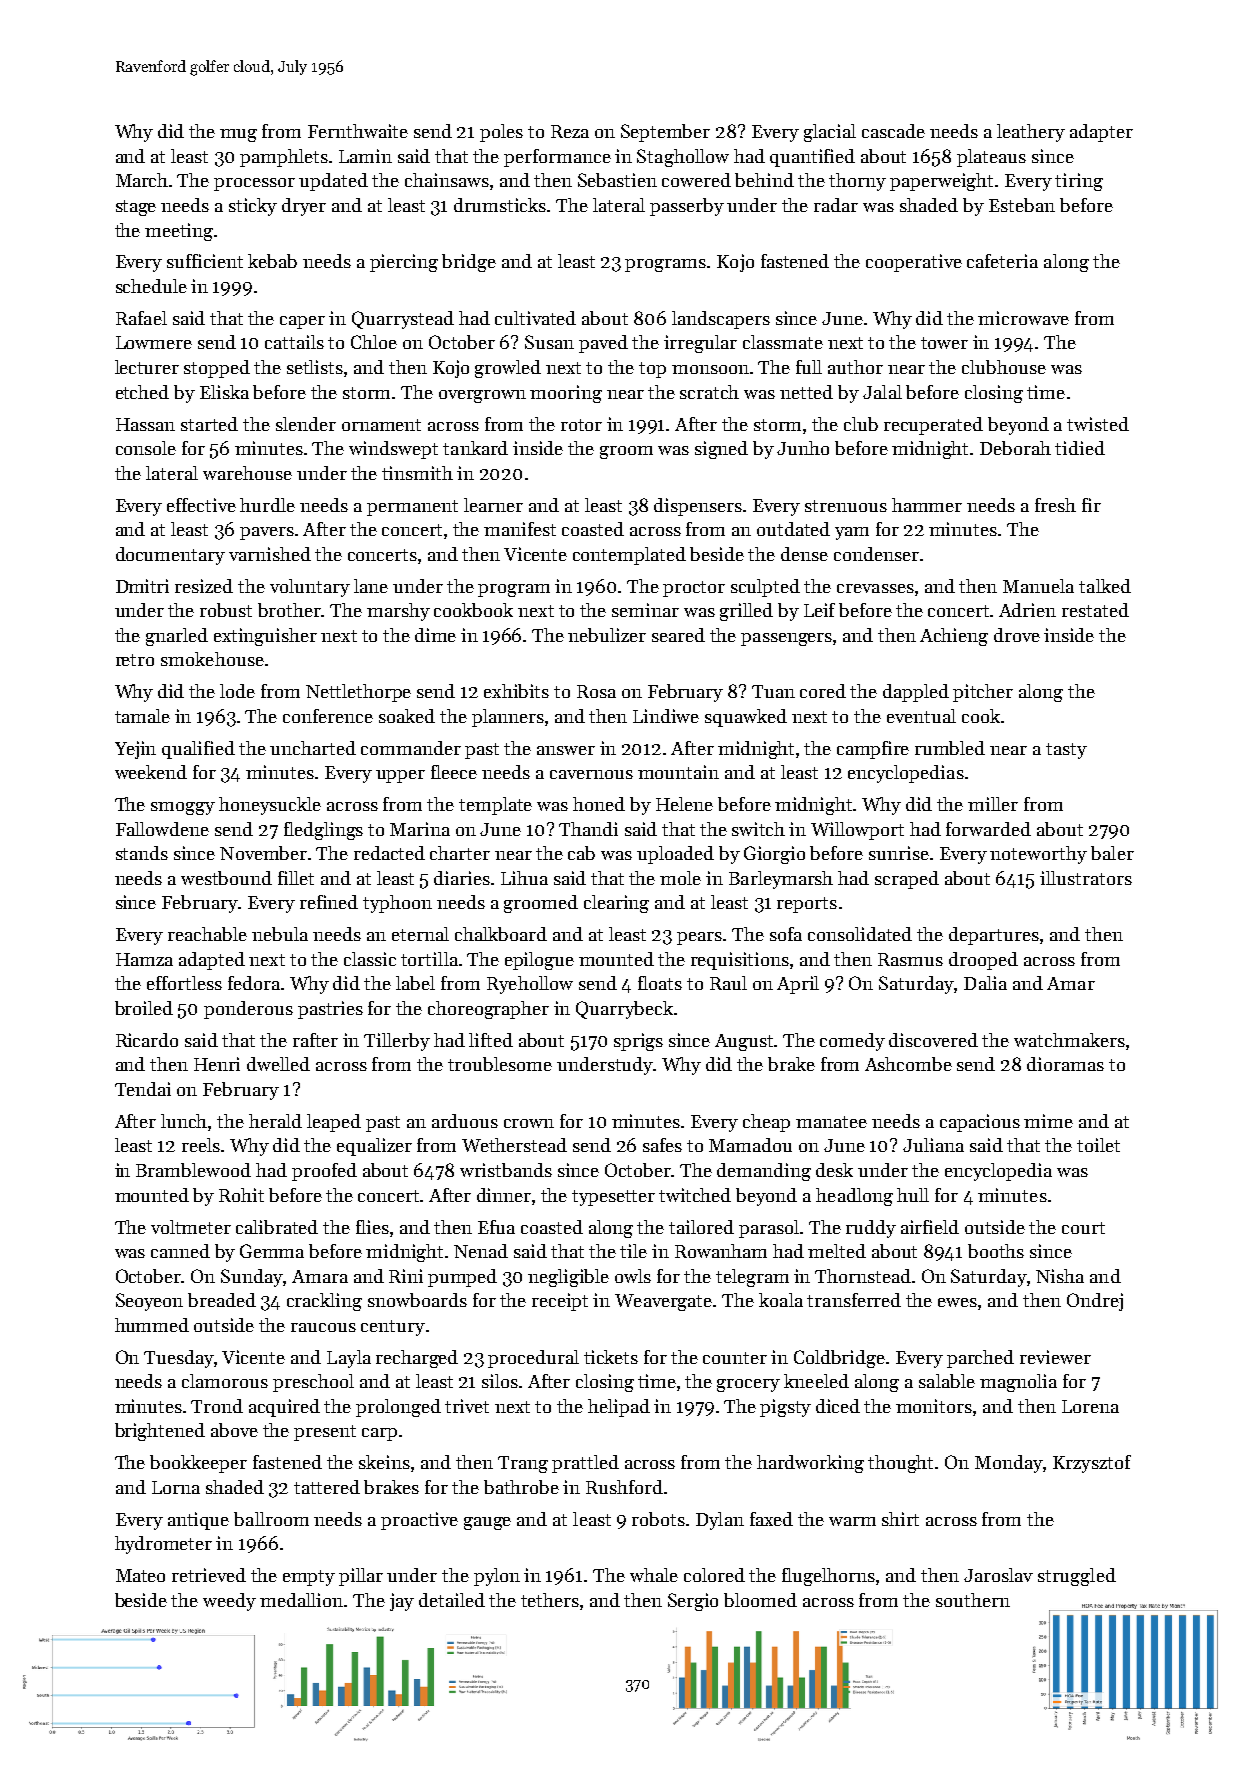 This page has width=1249, height=1767. Describe the element at coordinates (1017, 635) in the page. I see `drove` at that location.
